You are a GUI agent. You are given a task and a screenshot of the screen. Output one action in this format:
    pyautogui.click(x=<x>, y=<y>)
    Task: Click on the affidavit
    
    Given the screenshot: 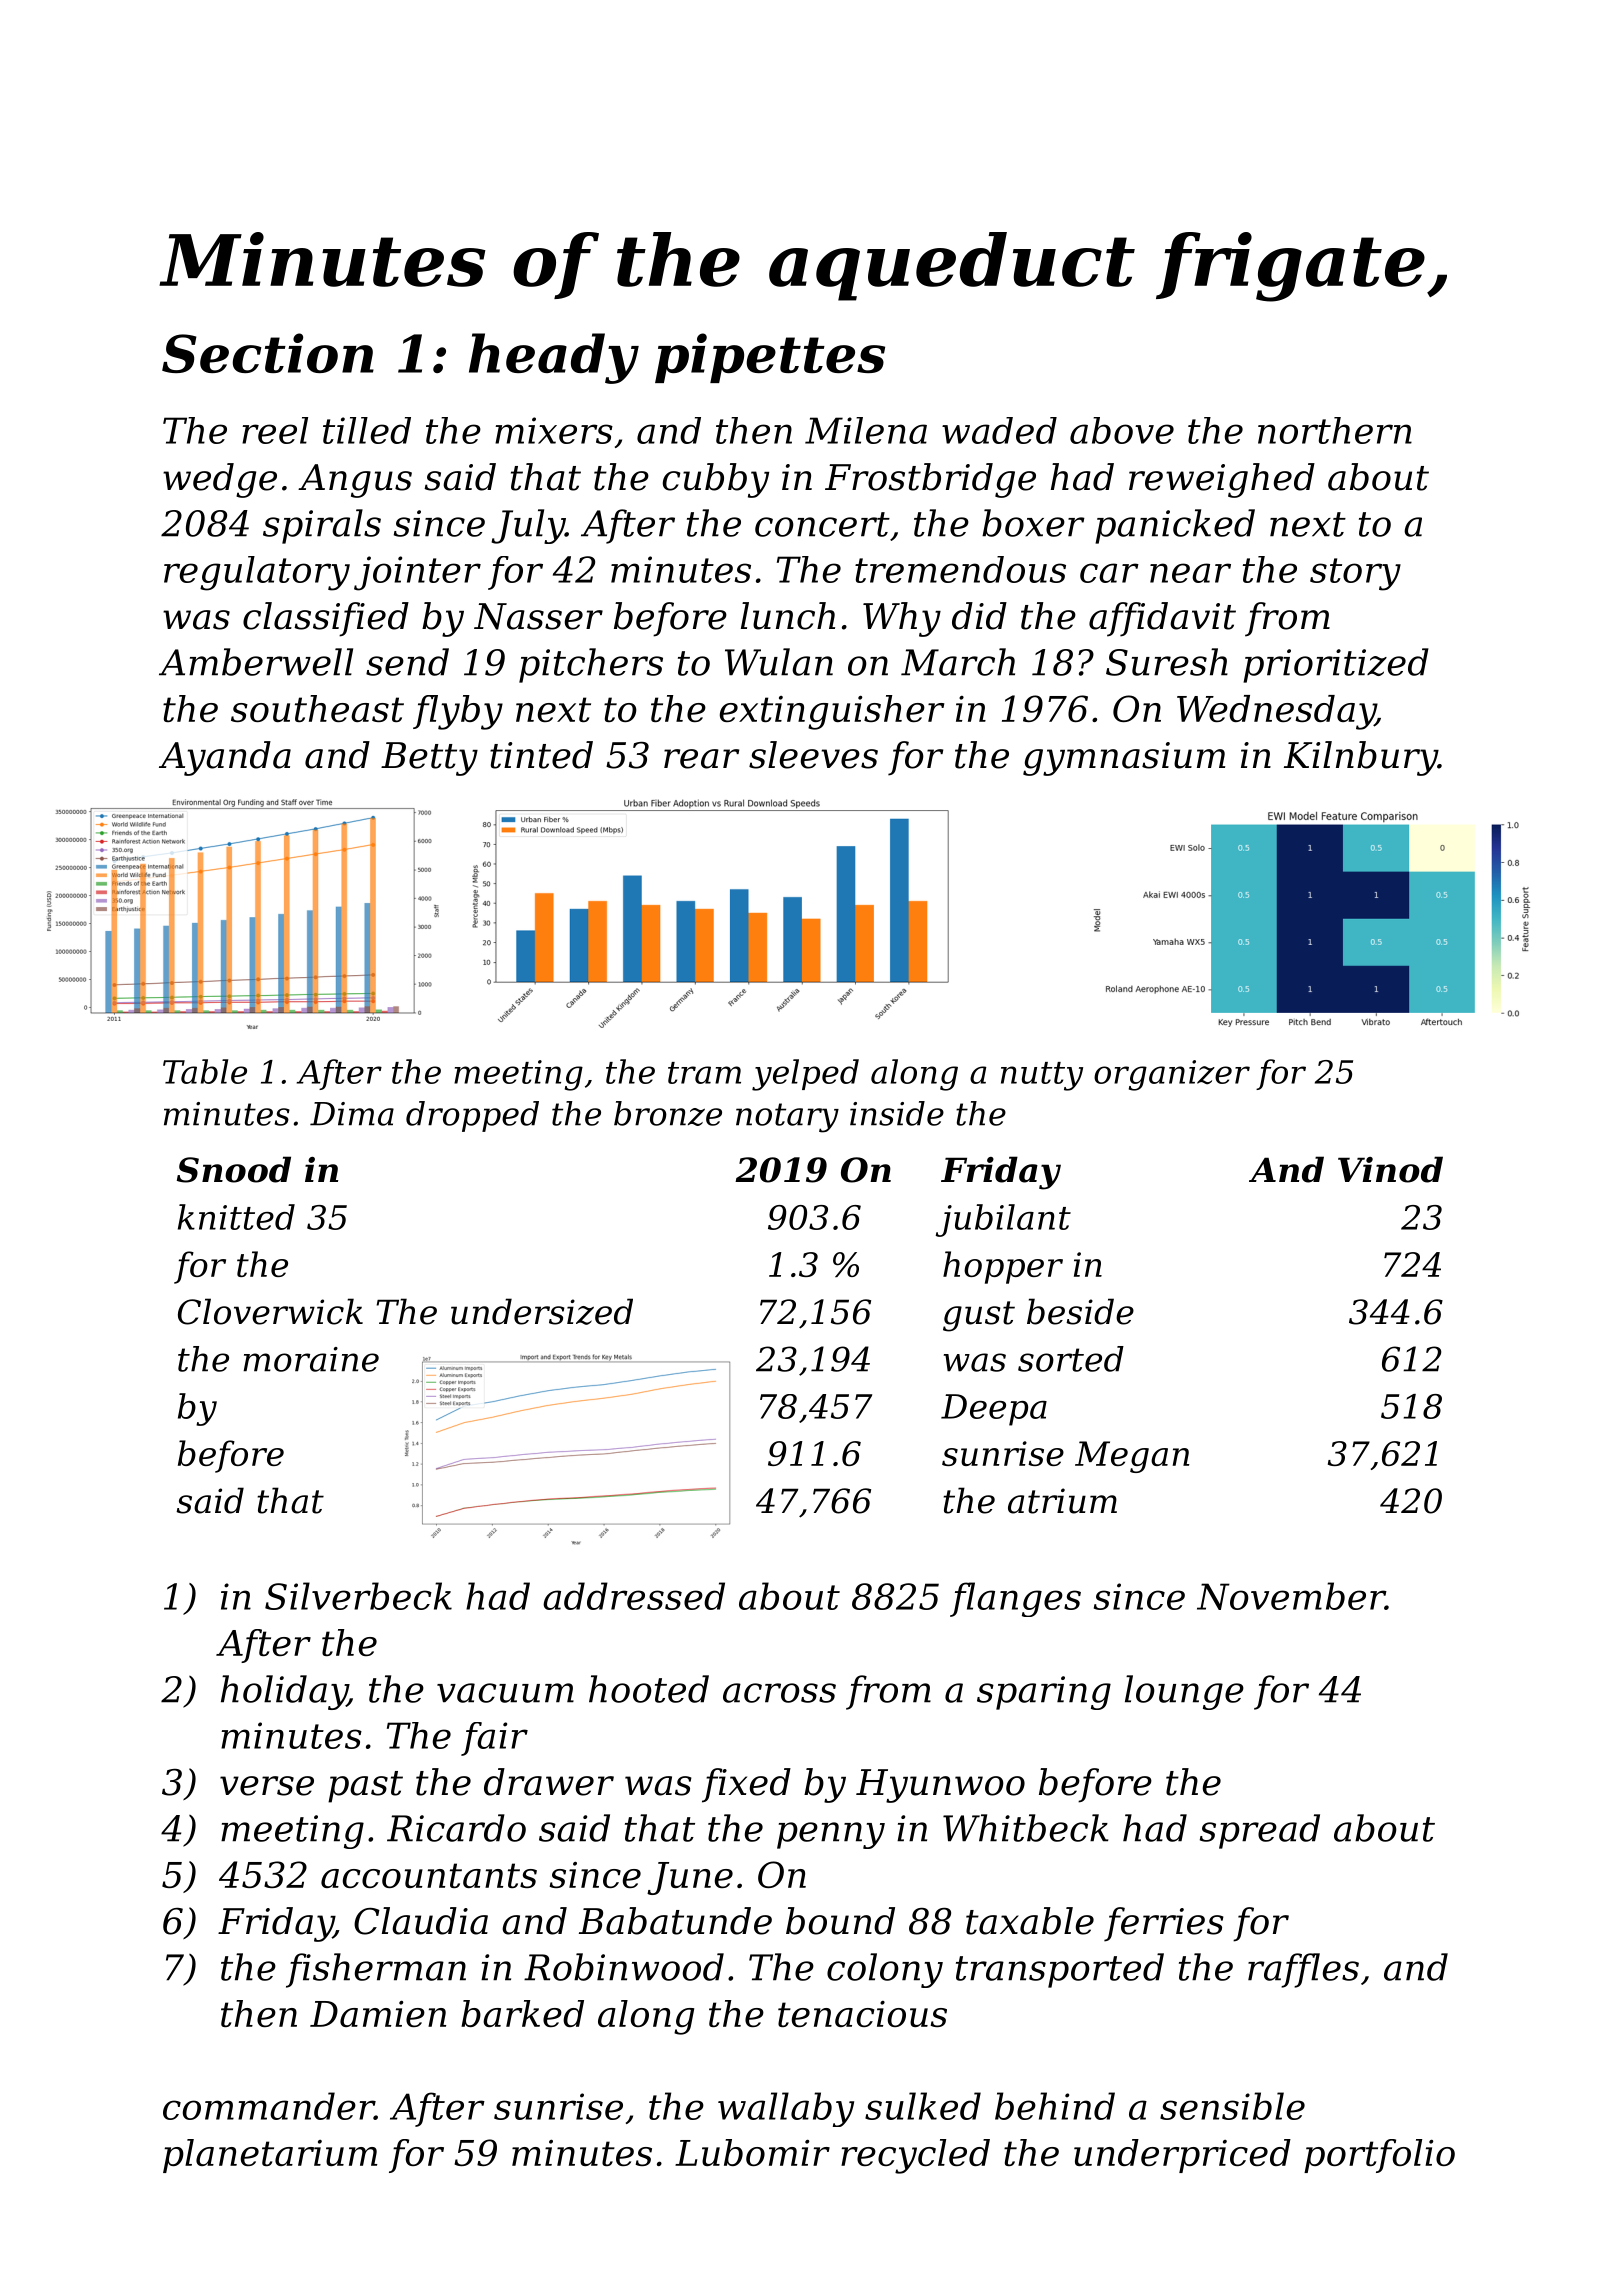 What is the action you would take?
    pyautogui.click(x=1162, y=619)
